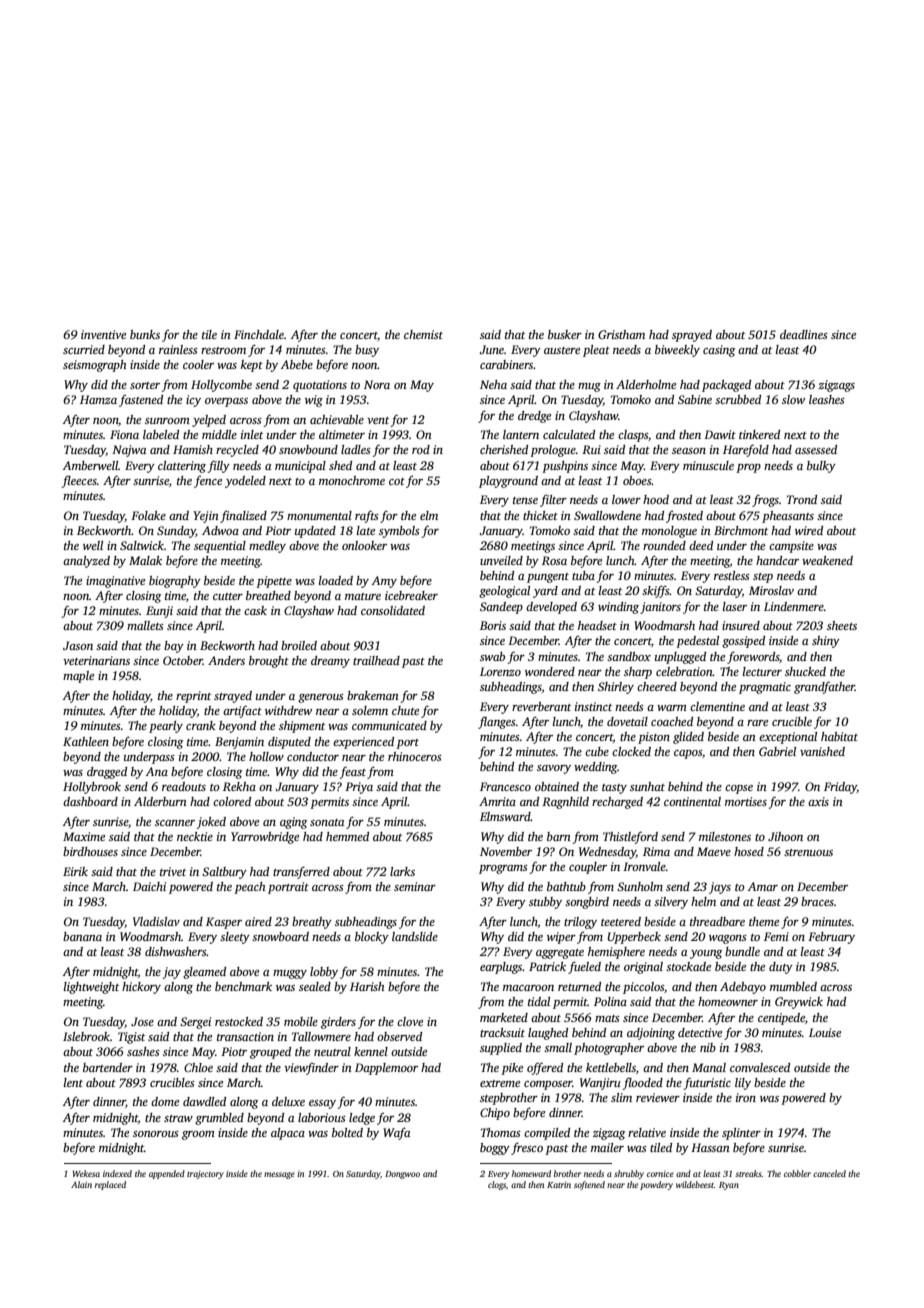 This screenshot has height=1308, width=924. I want to click on communicated, so click(389, 725).
